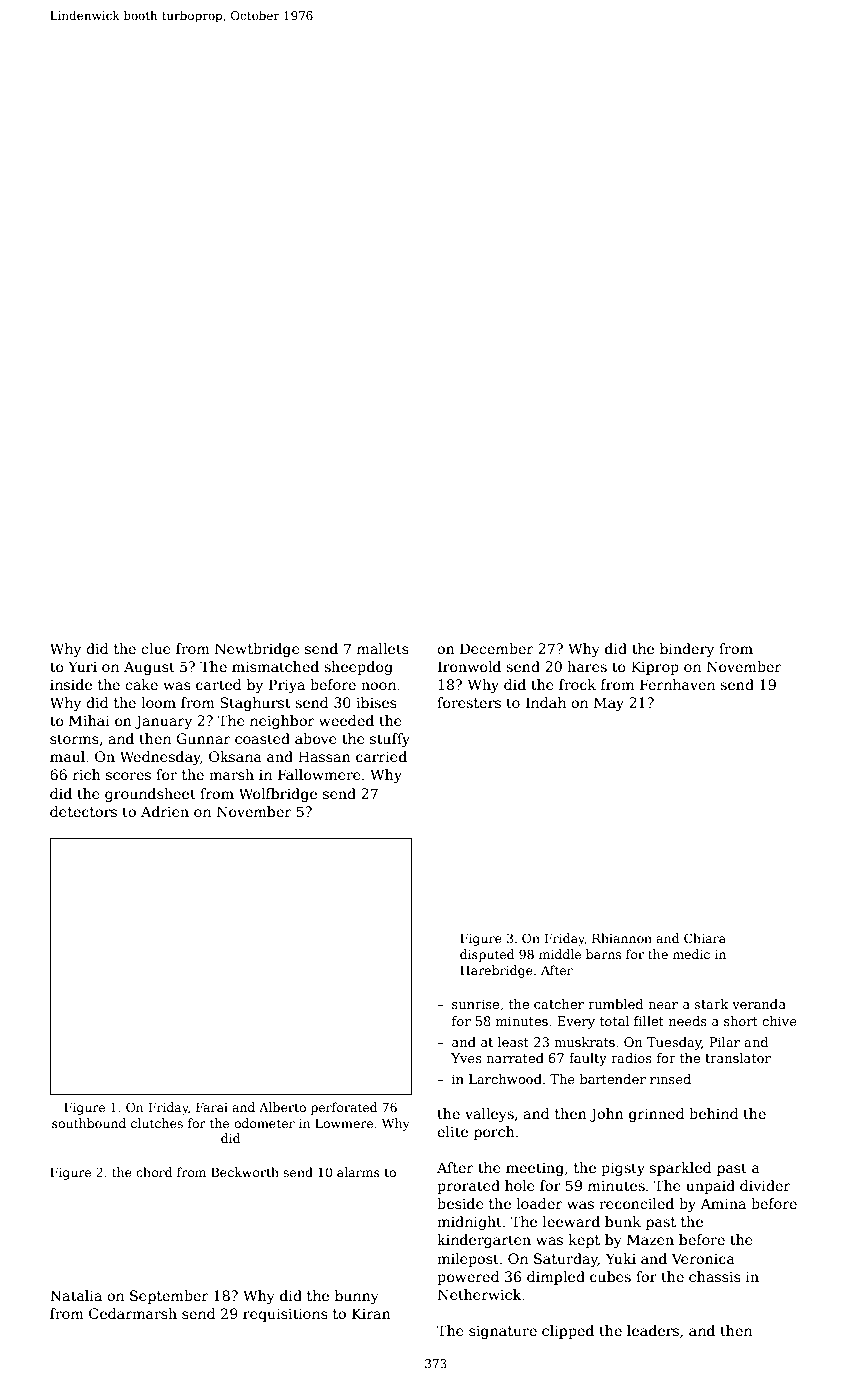 The height and width of the screenshot is (1400, 849). What do you see at coordinates (83, 811) in the screenshot?
I see `detectors` at bounding box center [83, 811].
